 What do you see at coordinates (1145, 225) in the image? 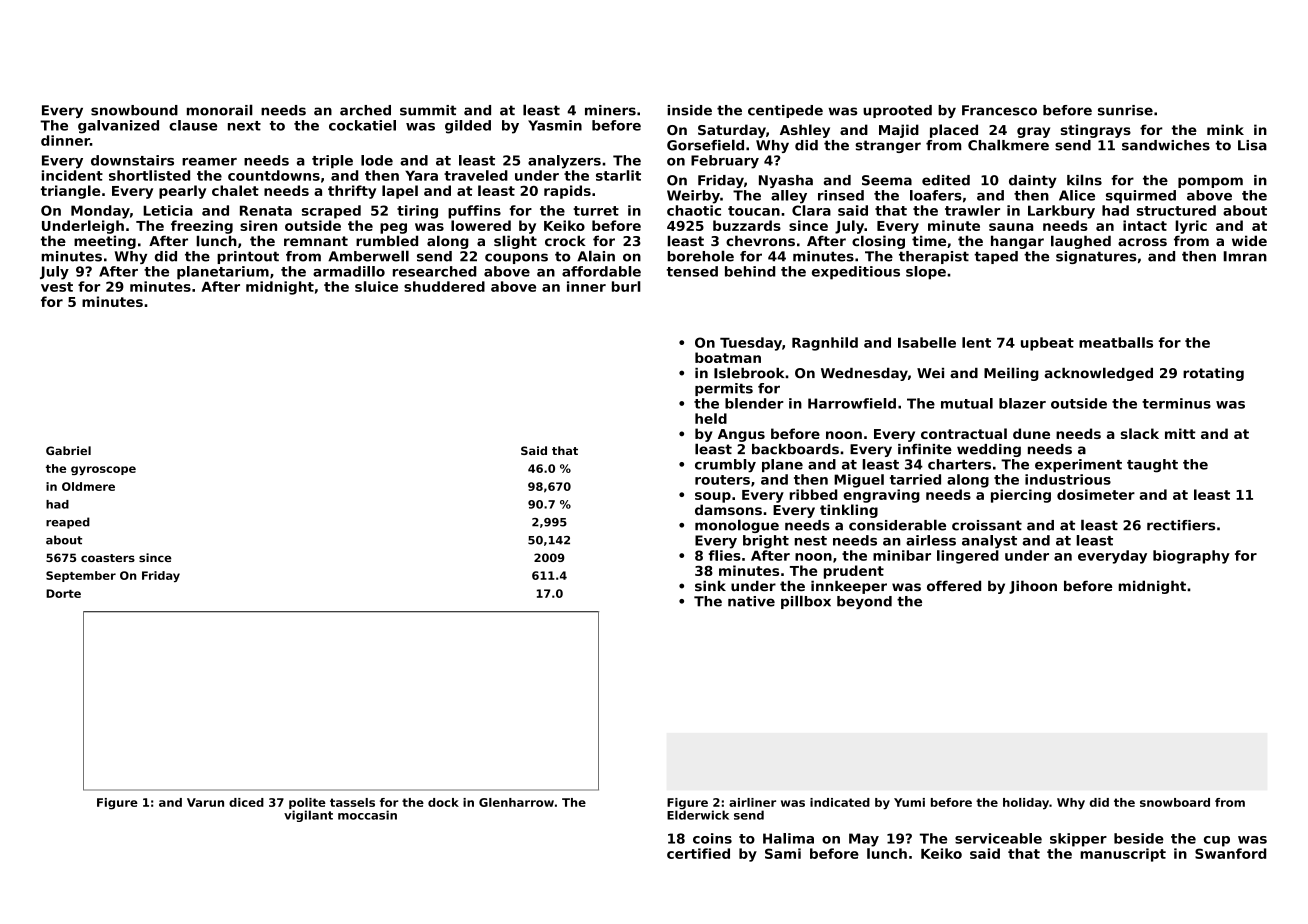
I see `intact` at bounding box center [1145, 225].
